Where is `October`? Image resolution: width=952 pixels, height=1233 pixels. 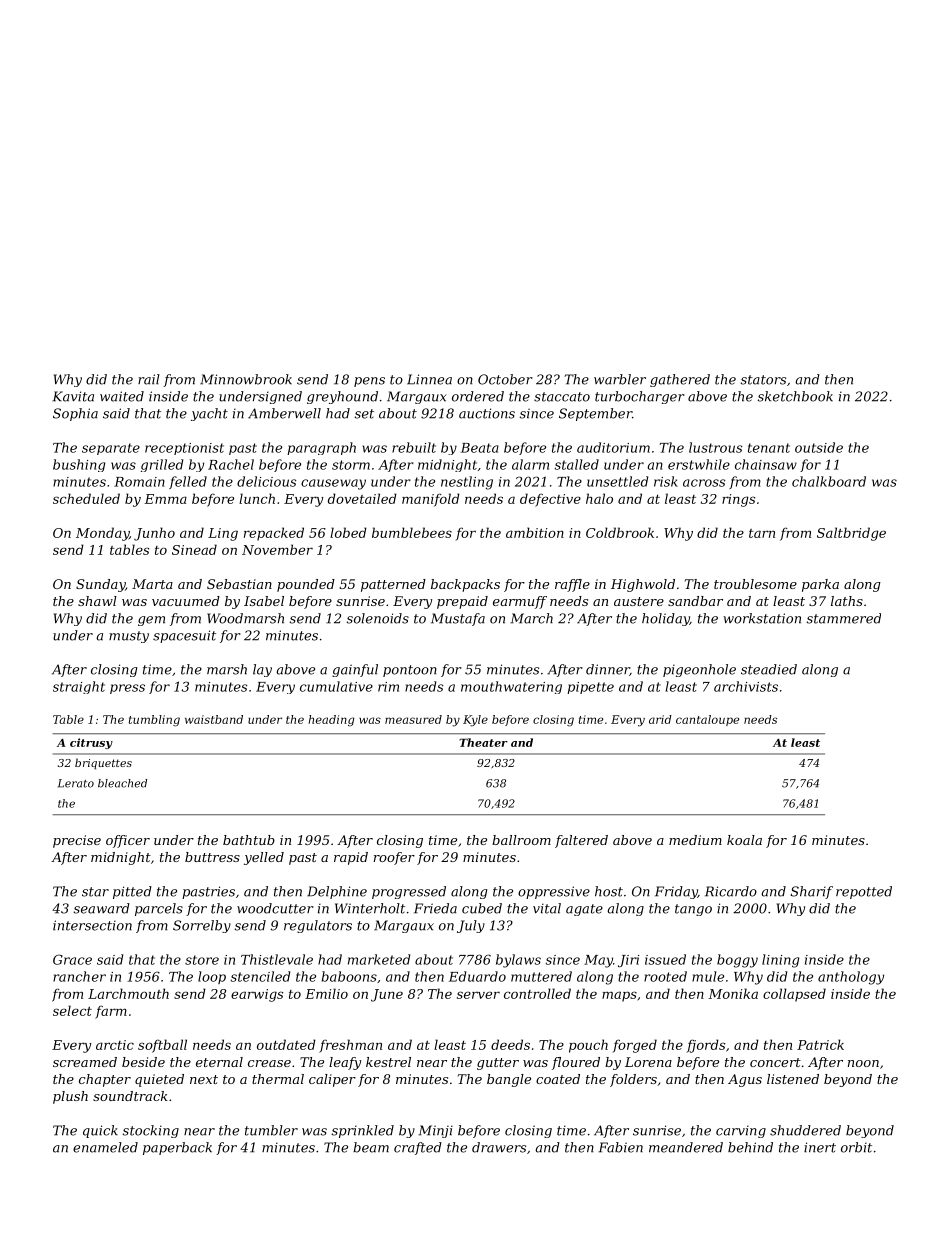 October is located at coordinates (505, 379).
